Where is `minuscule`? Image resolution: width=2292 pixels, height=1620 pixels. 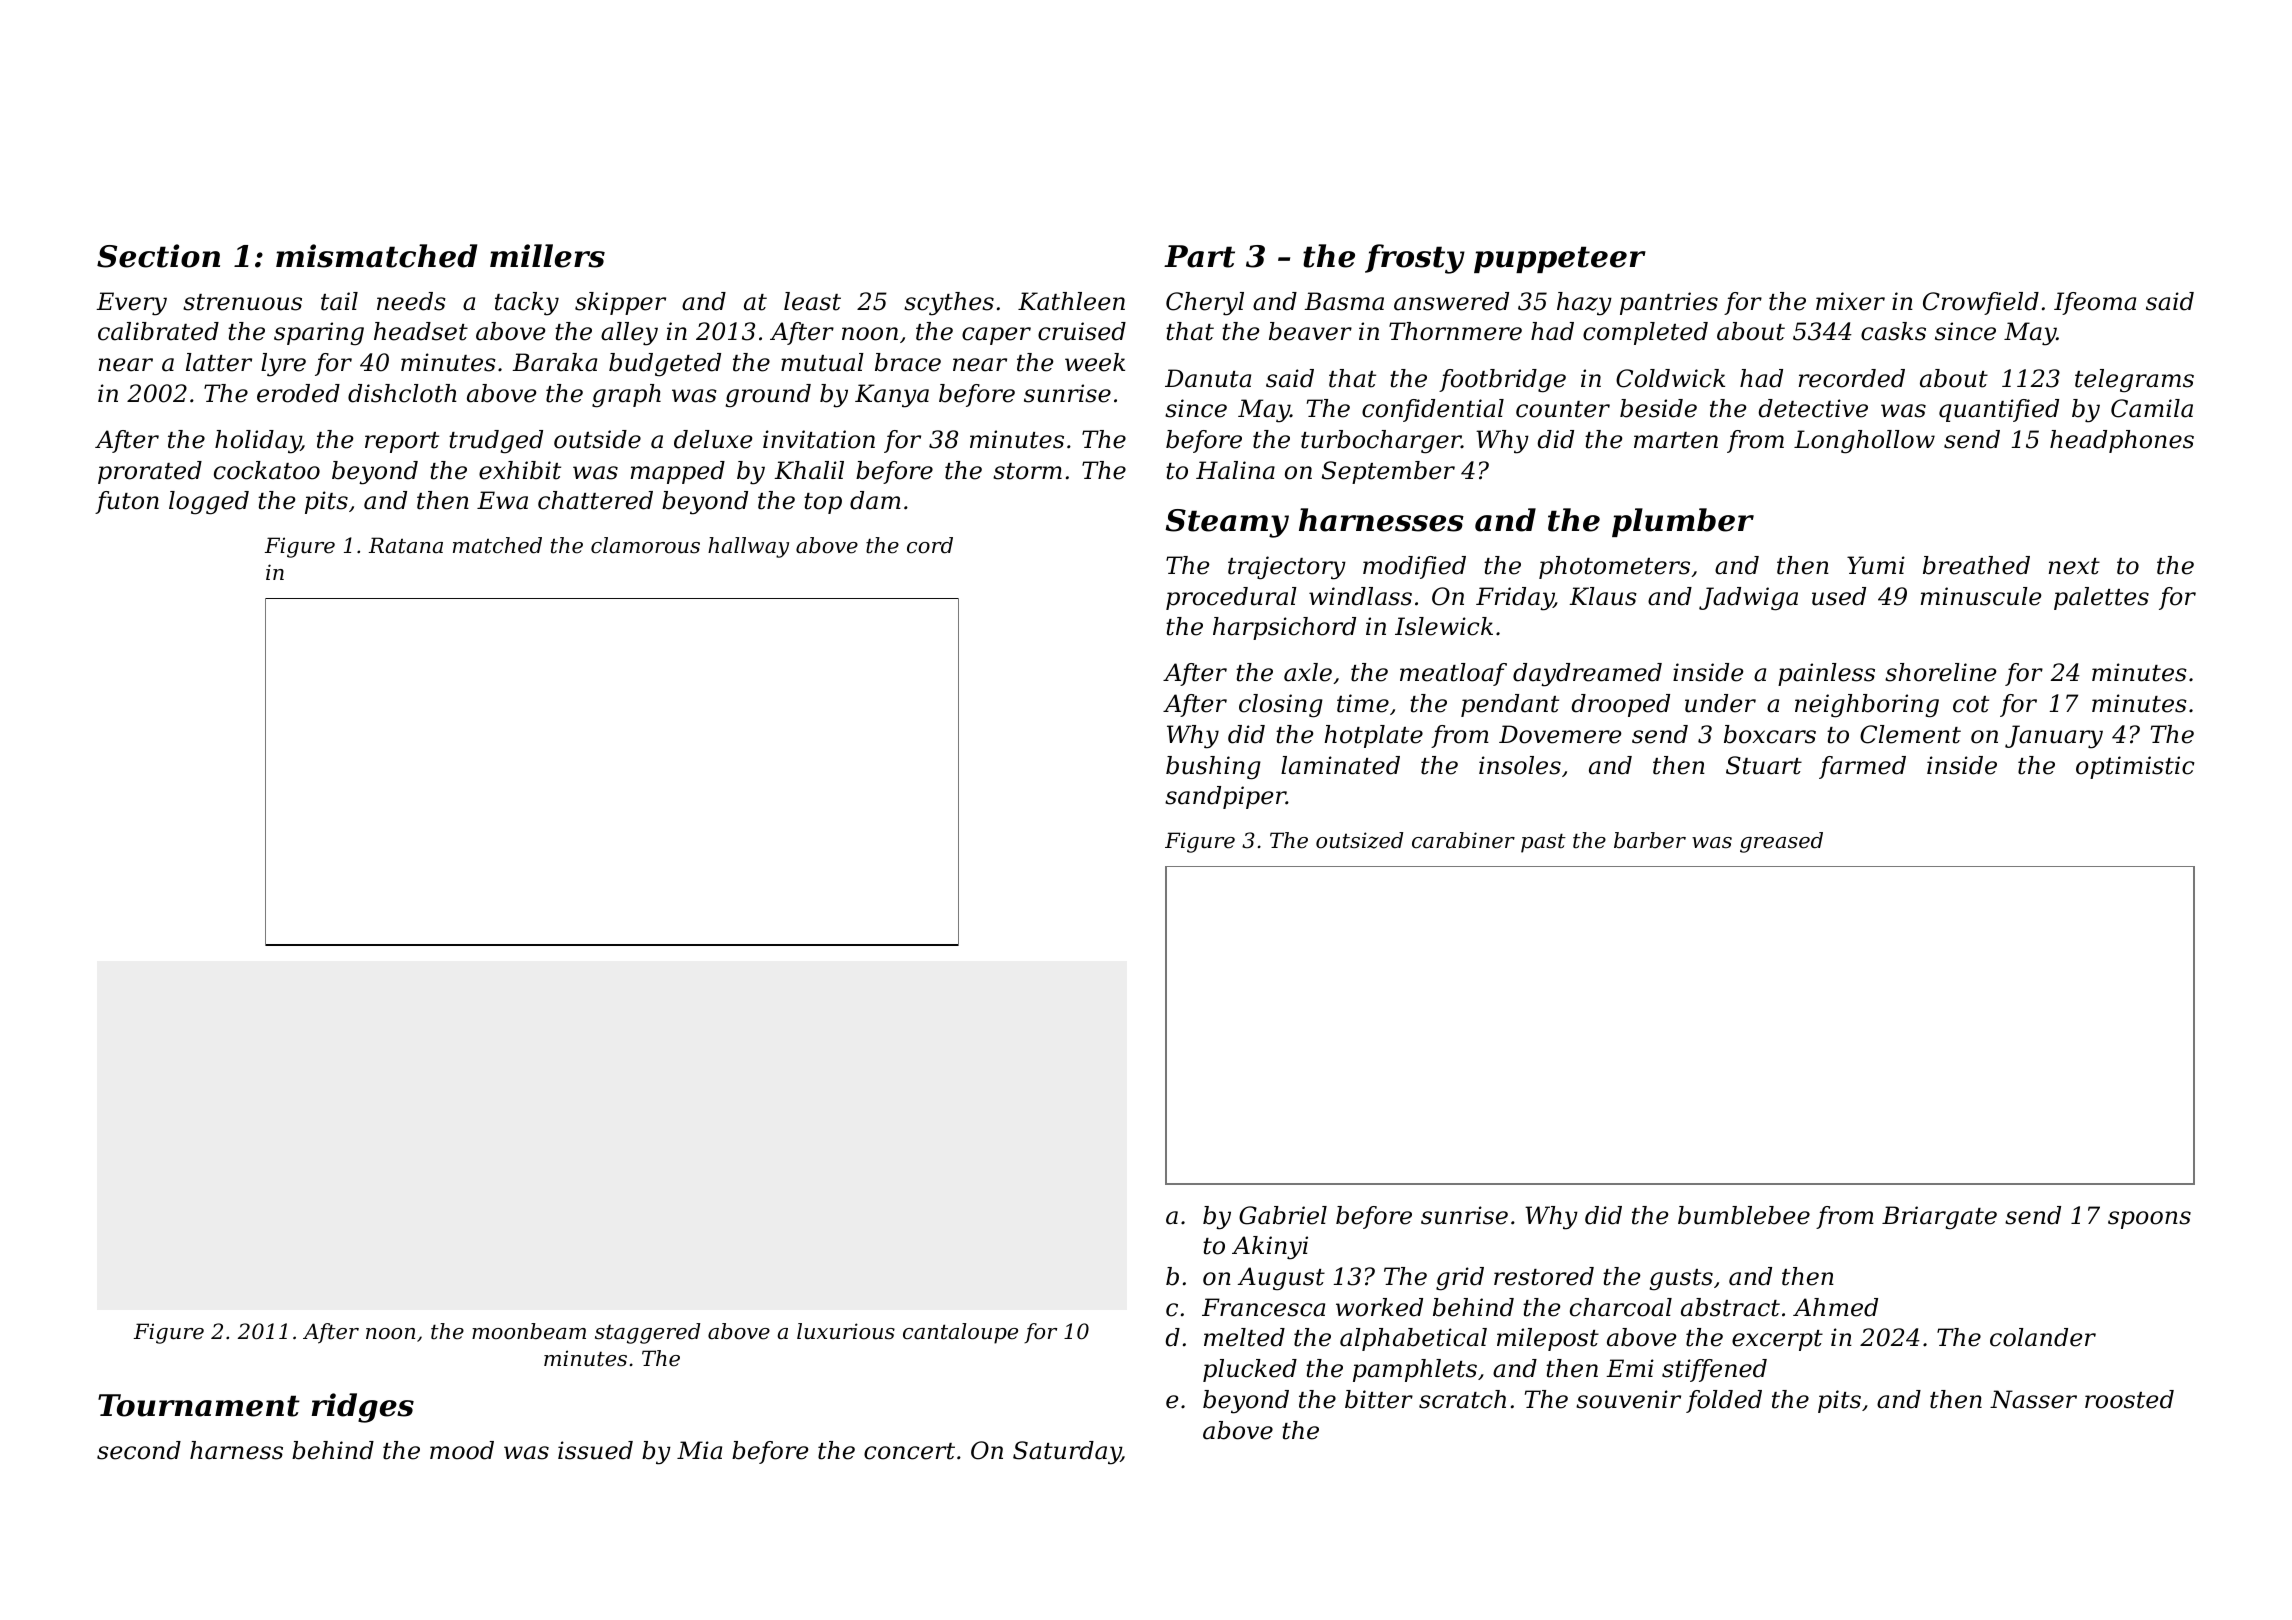
minuscule is located at coordinates (1981, 596).
